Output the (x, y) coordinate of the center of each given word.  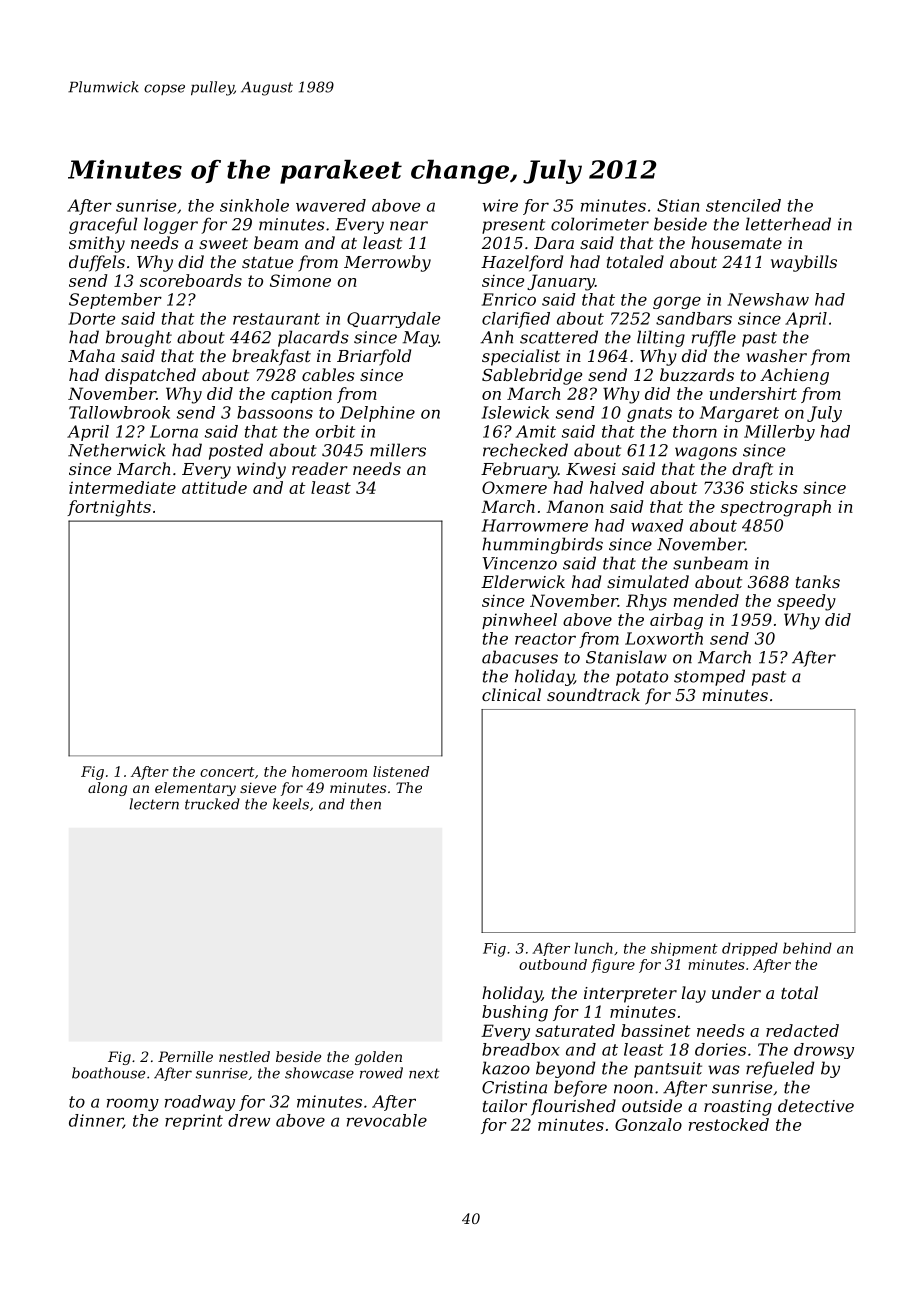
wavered (331, 205)
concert (227, 772)
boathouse (108, 1073)
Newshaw (768, 299)
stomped (709, 677)
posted (236, 451)
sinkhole (254, 205)
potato (642, 678)
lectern (154, 804)
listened (401, 771)
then (365, 804)
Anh (497, 337)
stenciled (743, 205)
